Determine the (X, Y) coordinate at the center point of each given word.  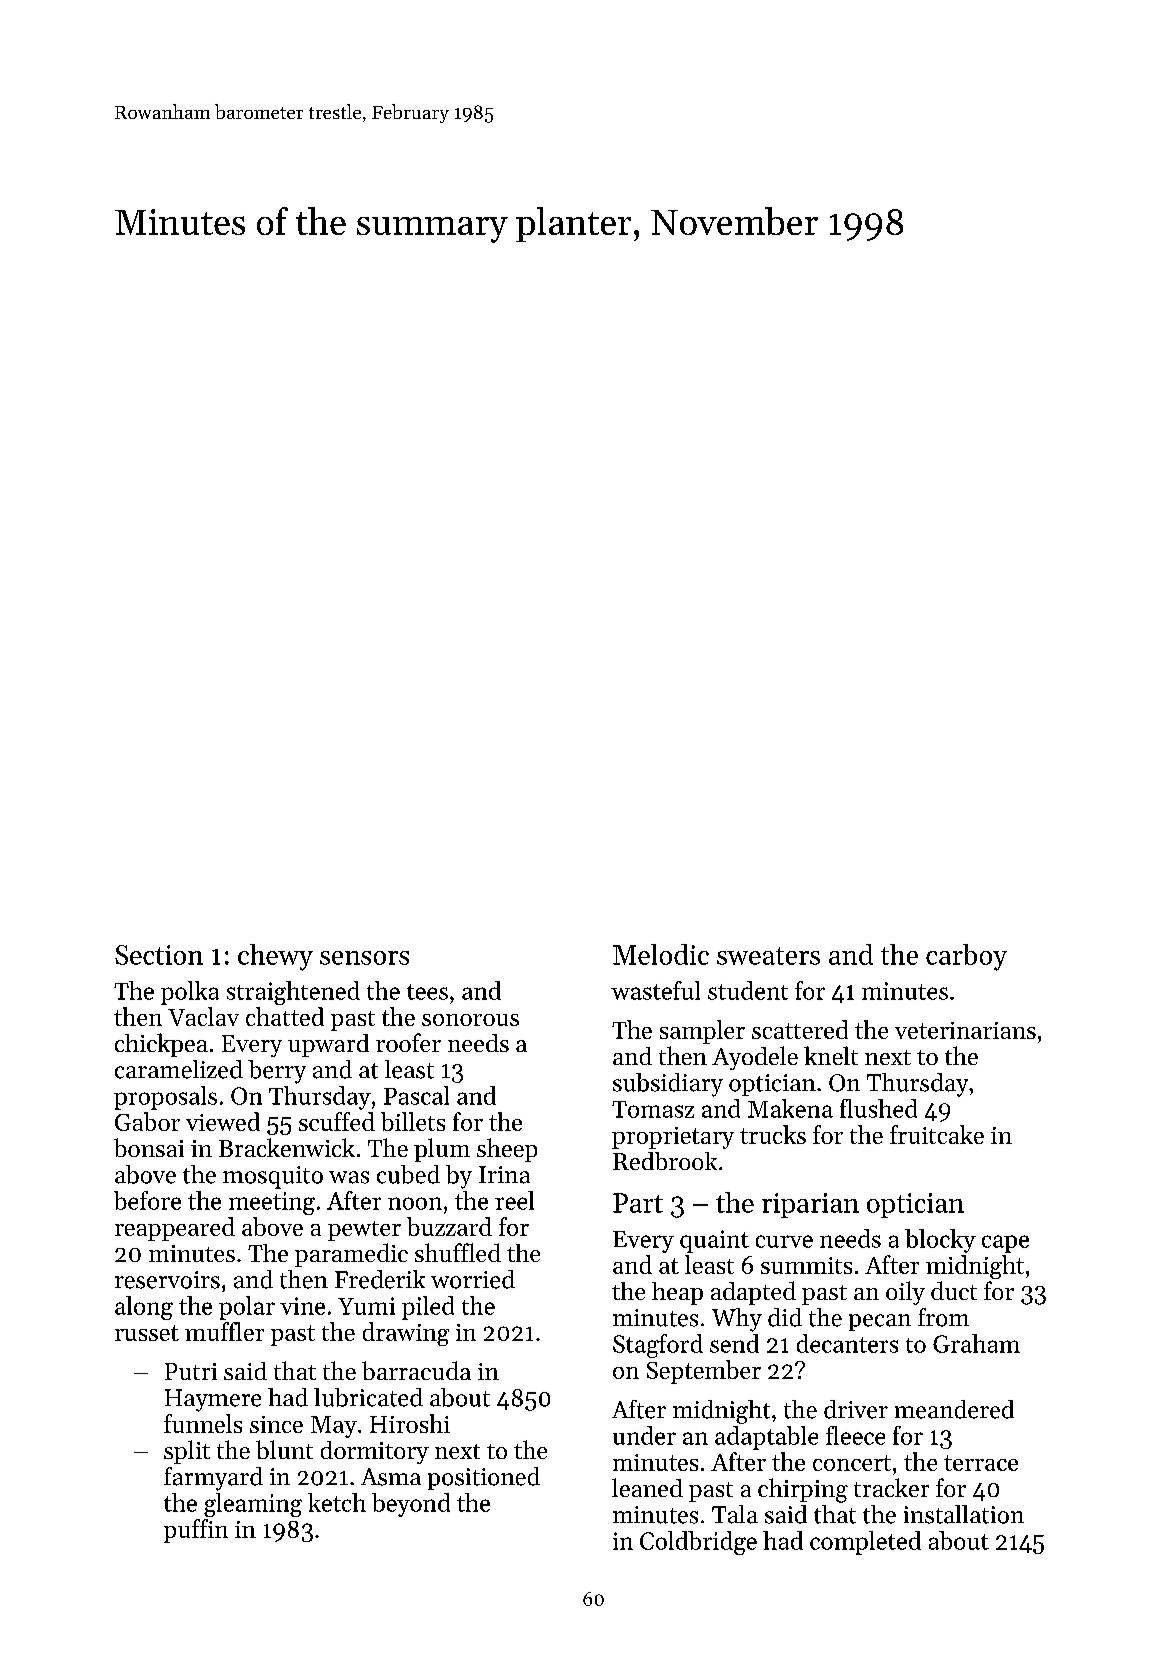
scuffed (337, 1121)
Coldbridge (698, 1543)
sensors (364, 958)
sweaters (768, 956)
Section (159, 955)
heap (677, 1293)
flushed (878, 1108)
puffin (196, 1531)
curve (784, 1241)
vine (302, 1306)
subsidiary (668, 1085)
